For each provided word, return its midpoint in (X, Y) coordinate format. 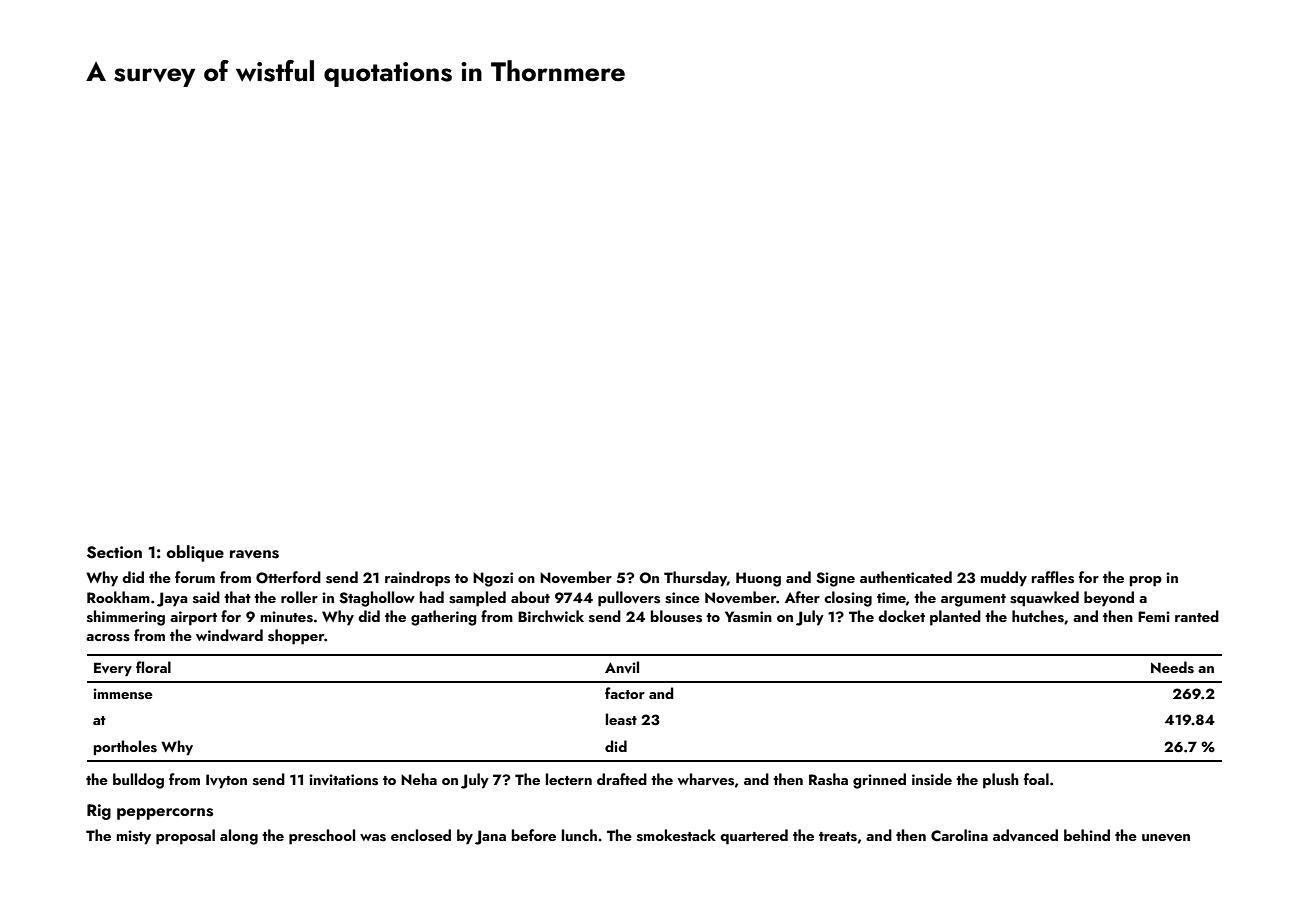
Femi (1154, 616)
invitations (343, 780)
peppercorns (165, 814)
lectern (569, 779)
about (530, 597)
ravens (254, 554)
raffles (1053, 577)
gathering (444, 618)
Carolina (959, 835)
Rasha (828, 779)
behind (1087, 835)
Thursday (695, 579)
